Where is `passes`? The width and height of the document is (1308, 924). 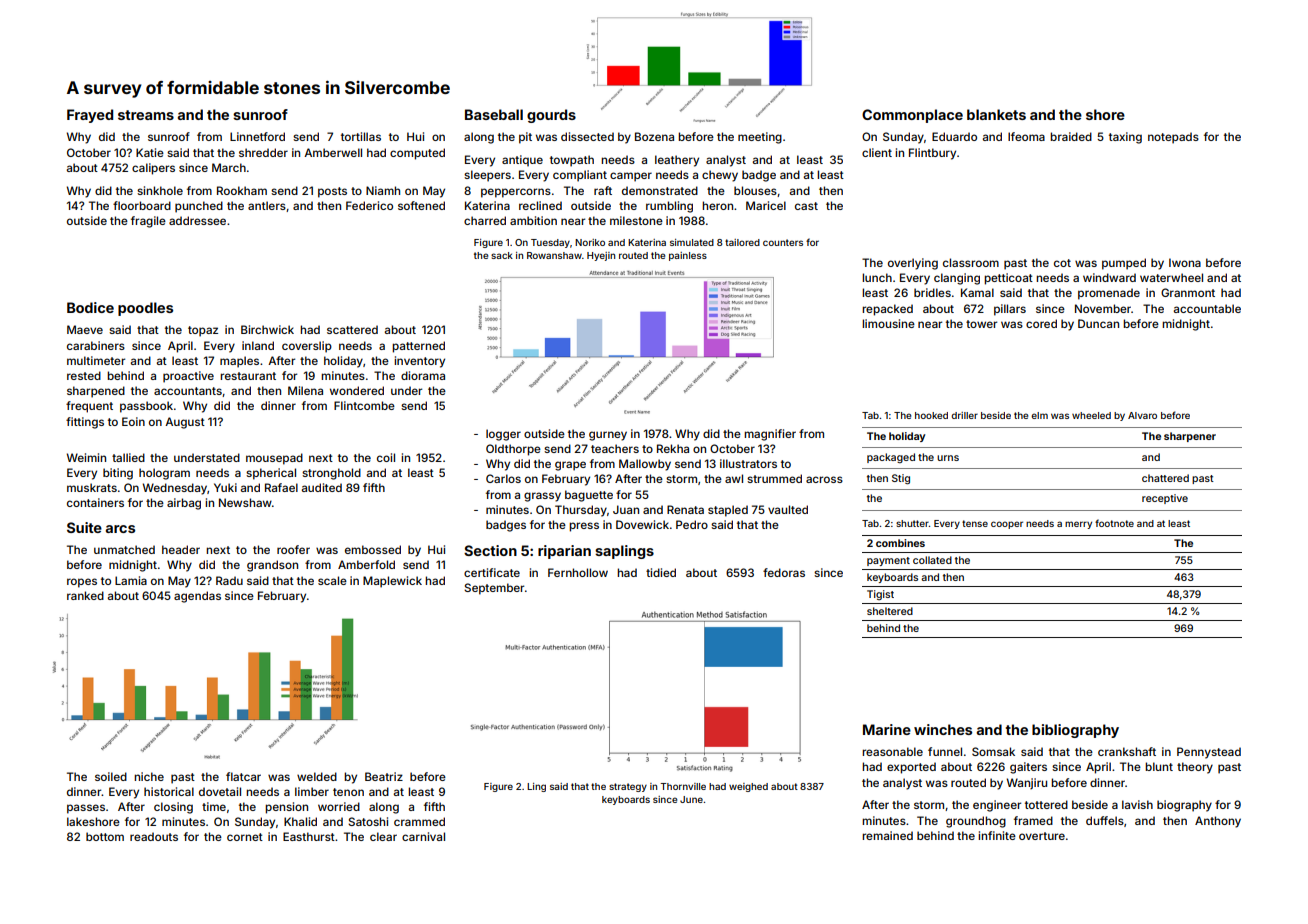
passes is located at coordinates (86, 809).
